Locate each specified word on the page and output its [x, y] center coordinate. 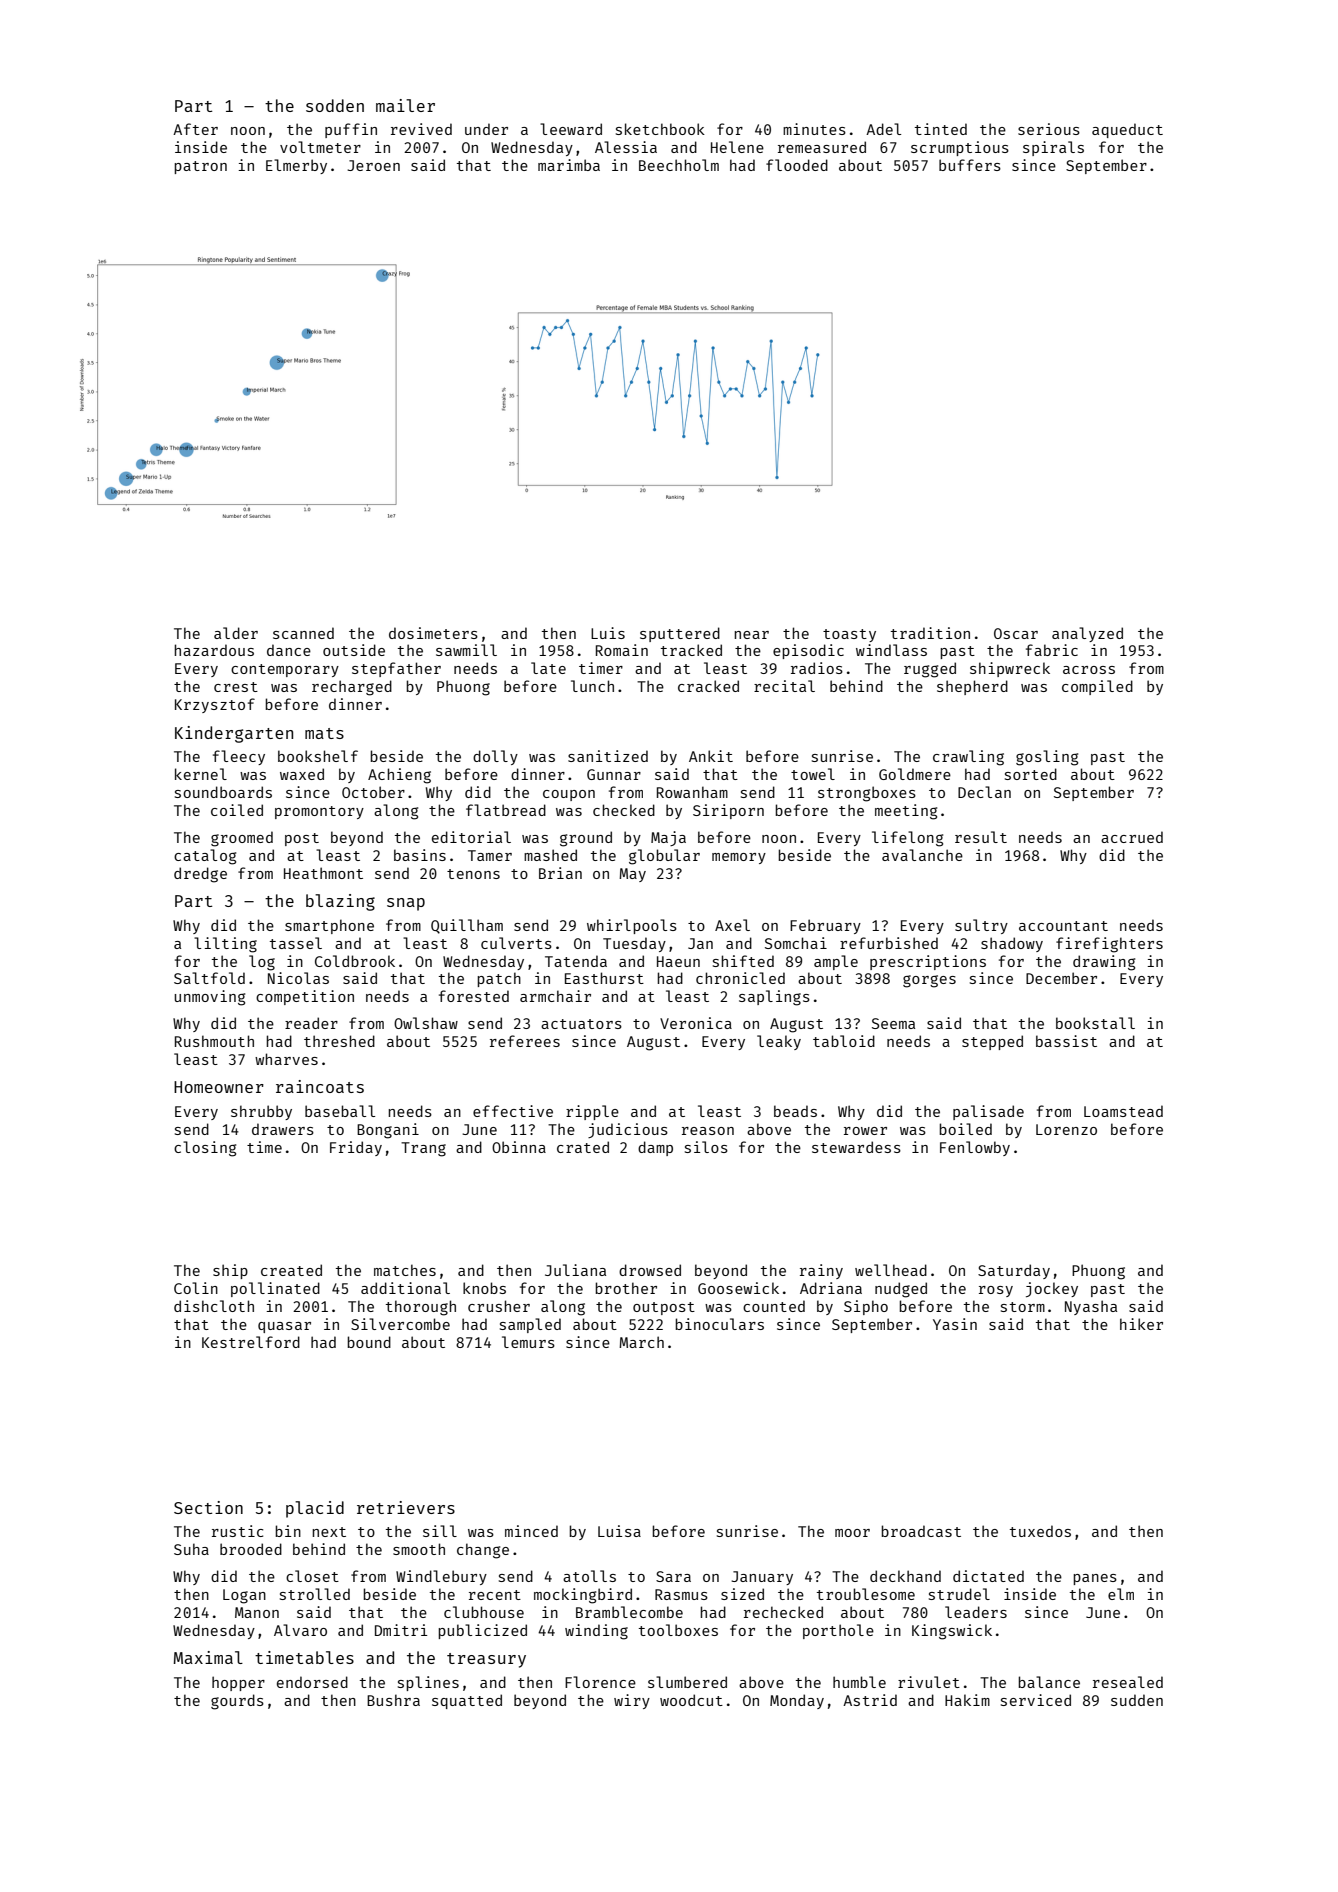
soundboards [223, 792]
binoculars [719, 1324]
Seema [893, 1023]
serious [1049, 129]
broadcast [921, 1531]
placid [315, 1509]
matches [405, 1270]
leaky [779, 1042]
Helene [737, 147]
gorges [929, 981]
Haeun [678, 961]
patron [200, 167]
